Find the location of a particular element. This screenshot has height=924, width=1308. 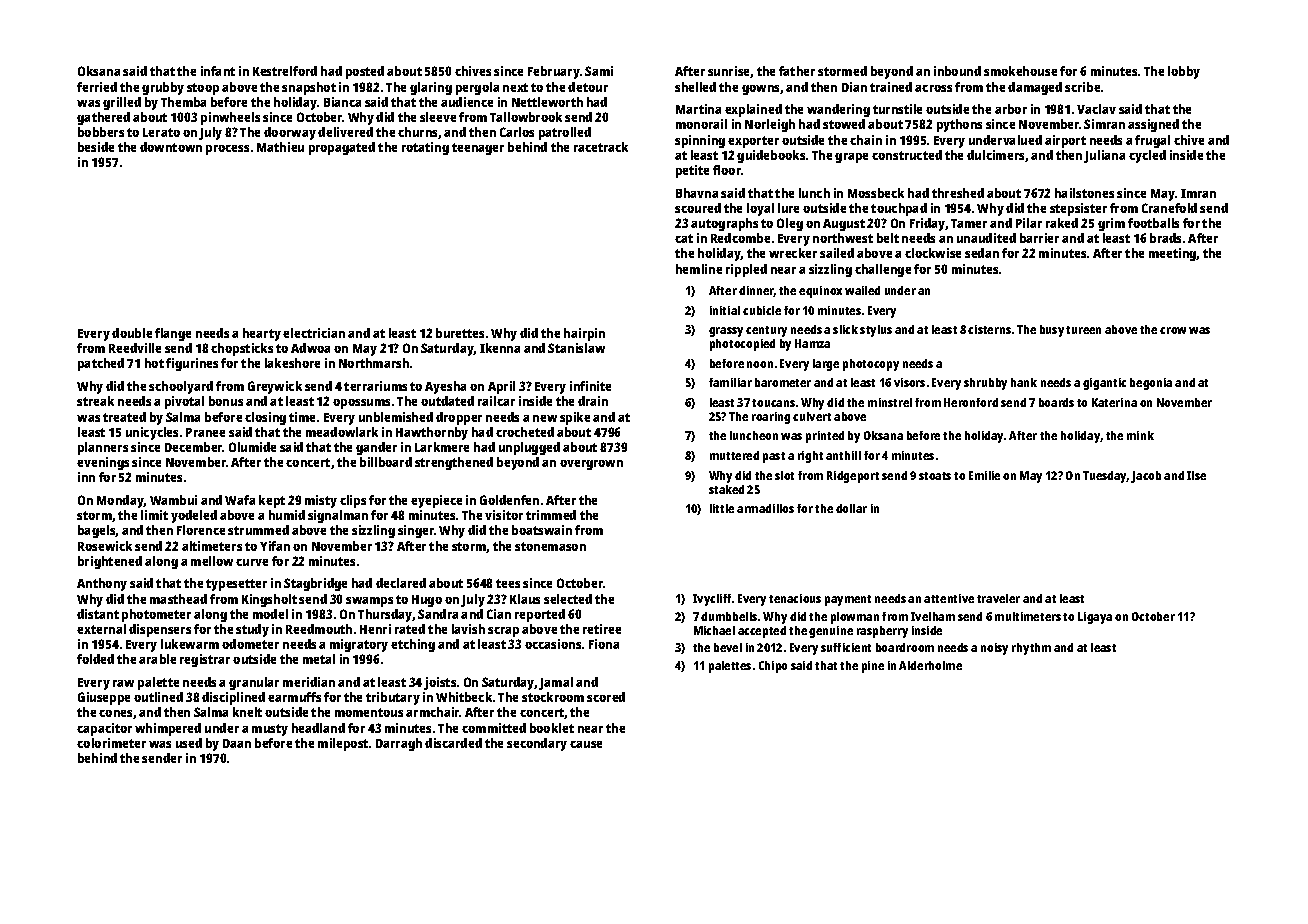

photocopy is located at coordinates (871, 365).
